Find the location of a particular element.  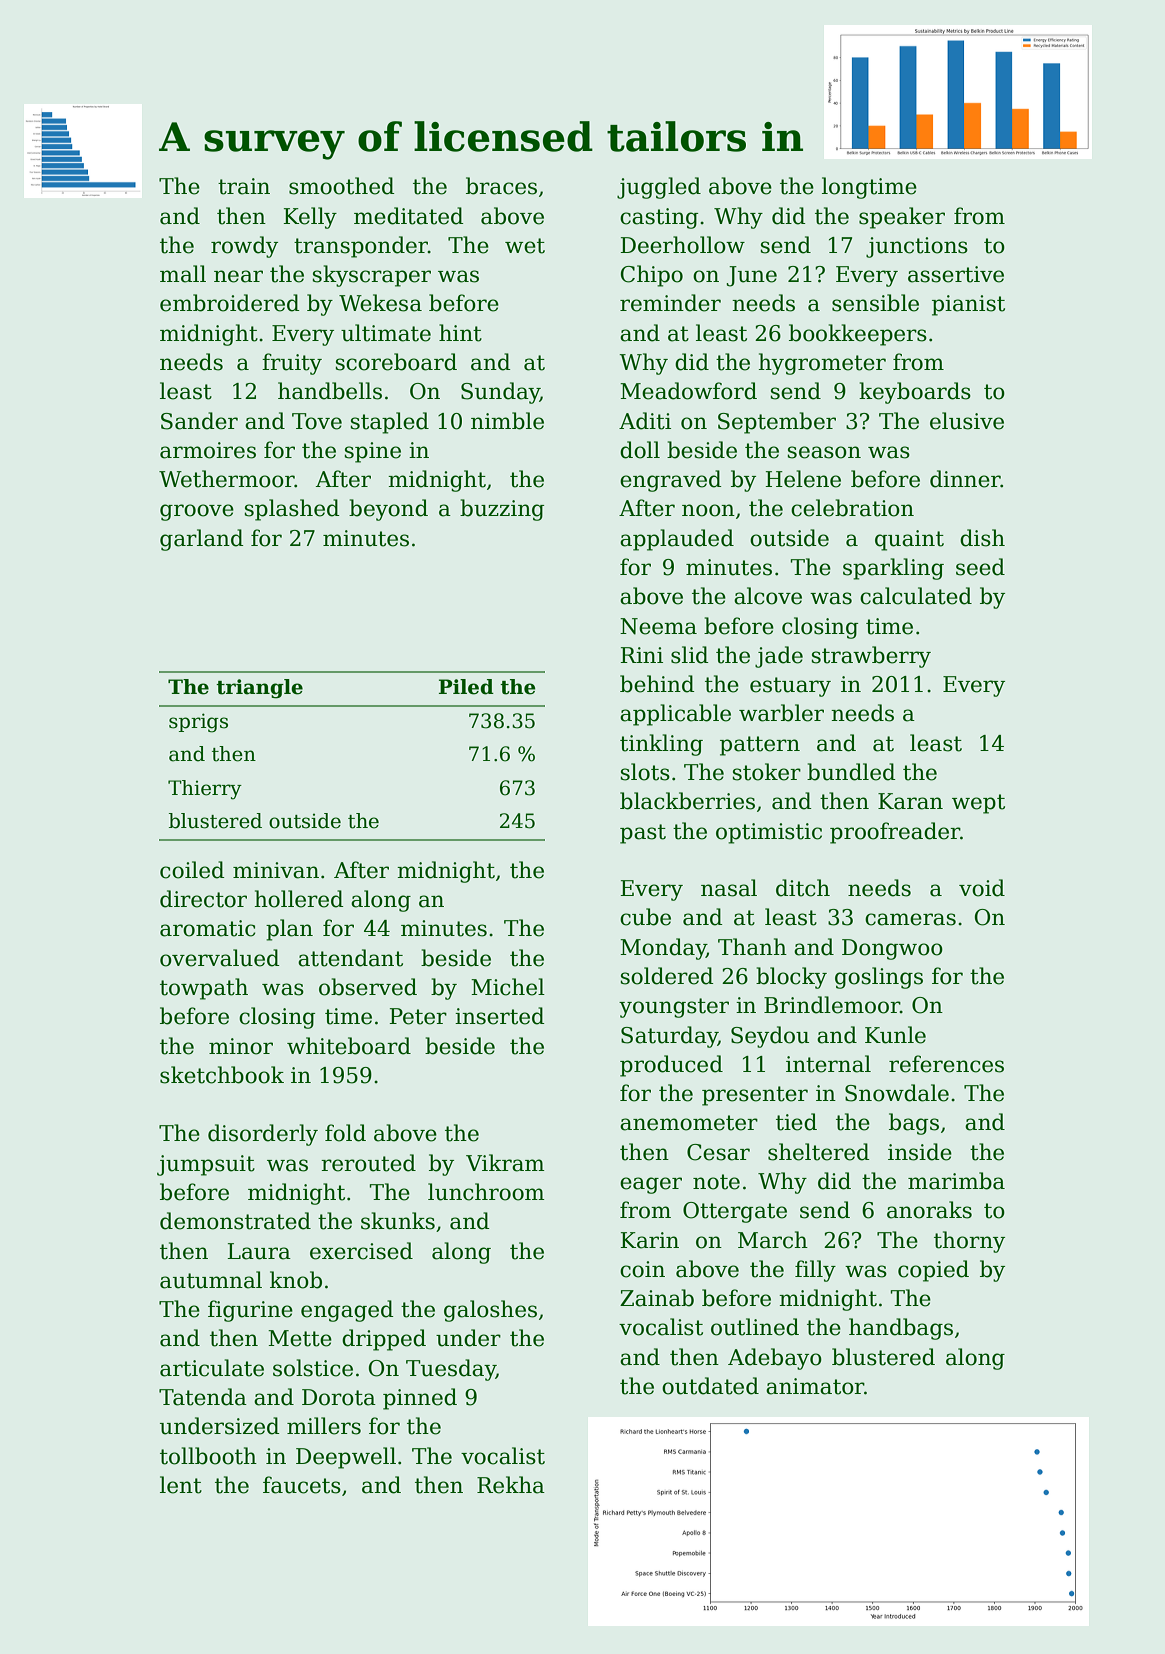

director is located at coordinates (203, 899).
